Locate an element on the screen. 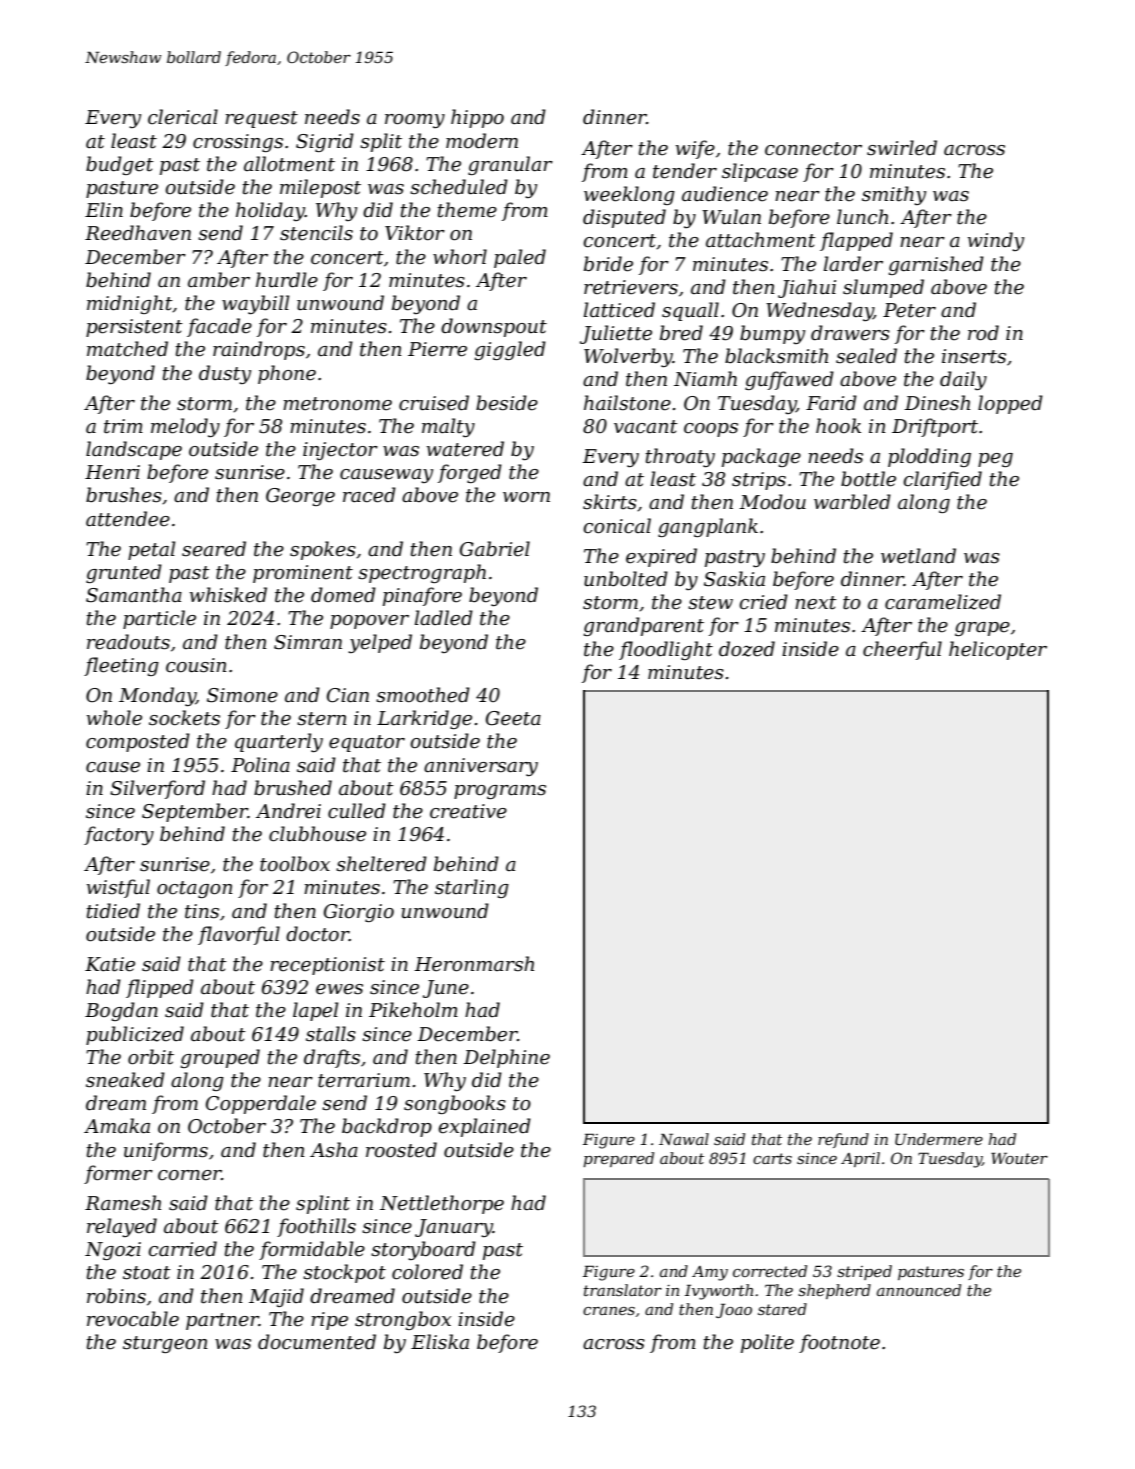 This screenshot has height=1469, width=1135. cheerful is located at coordinates (902, 650).
